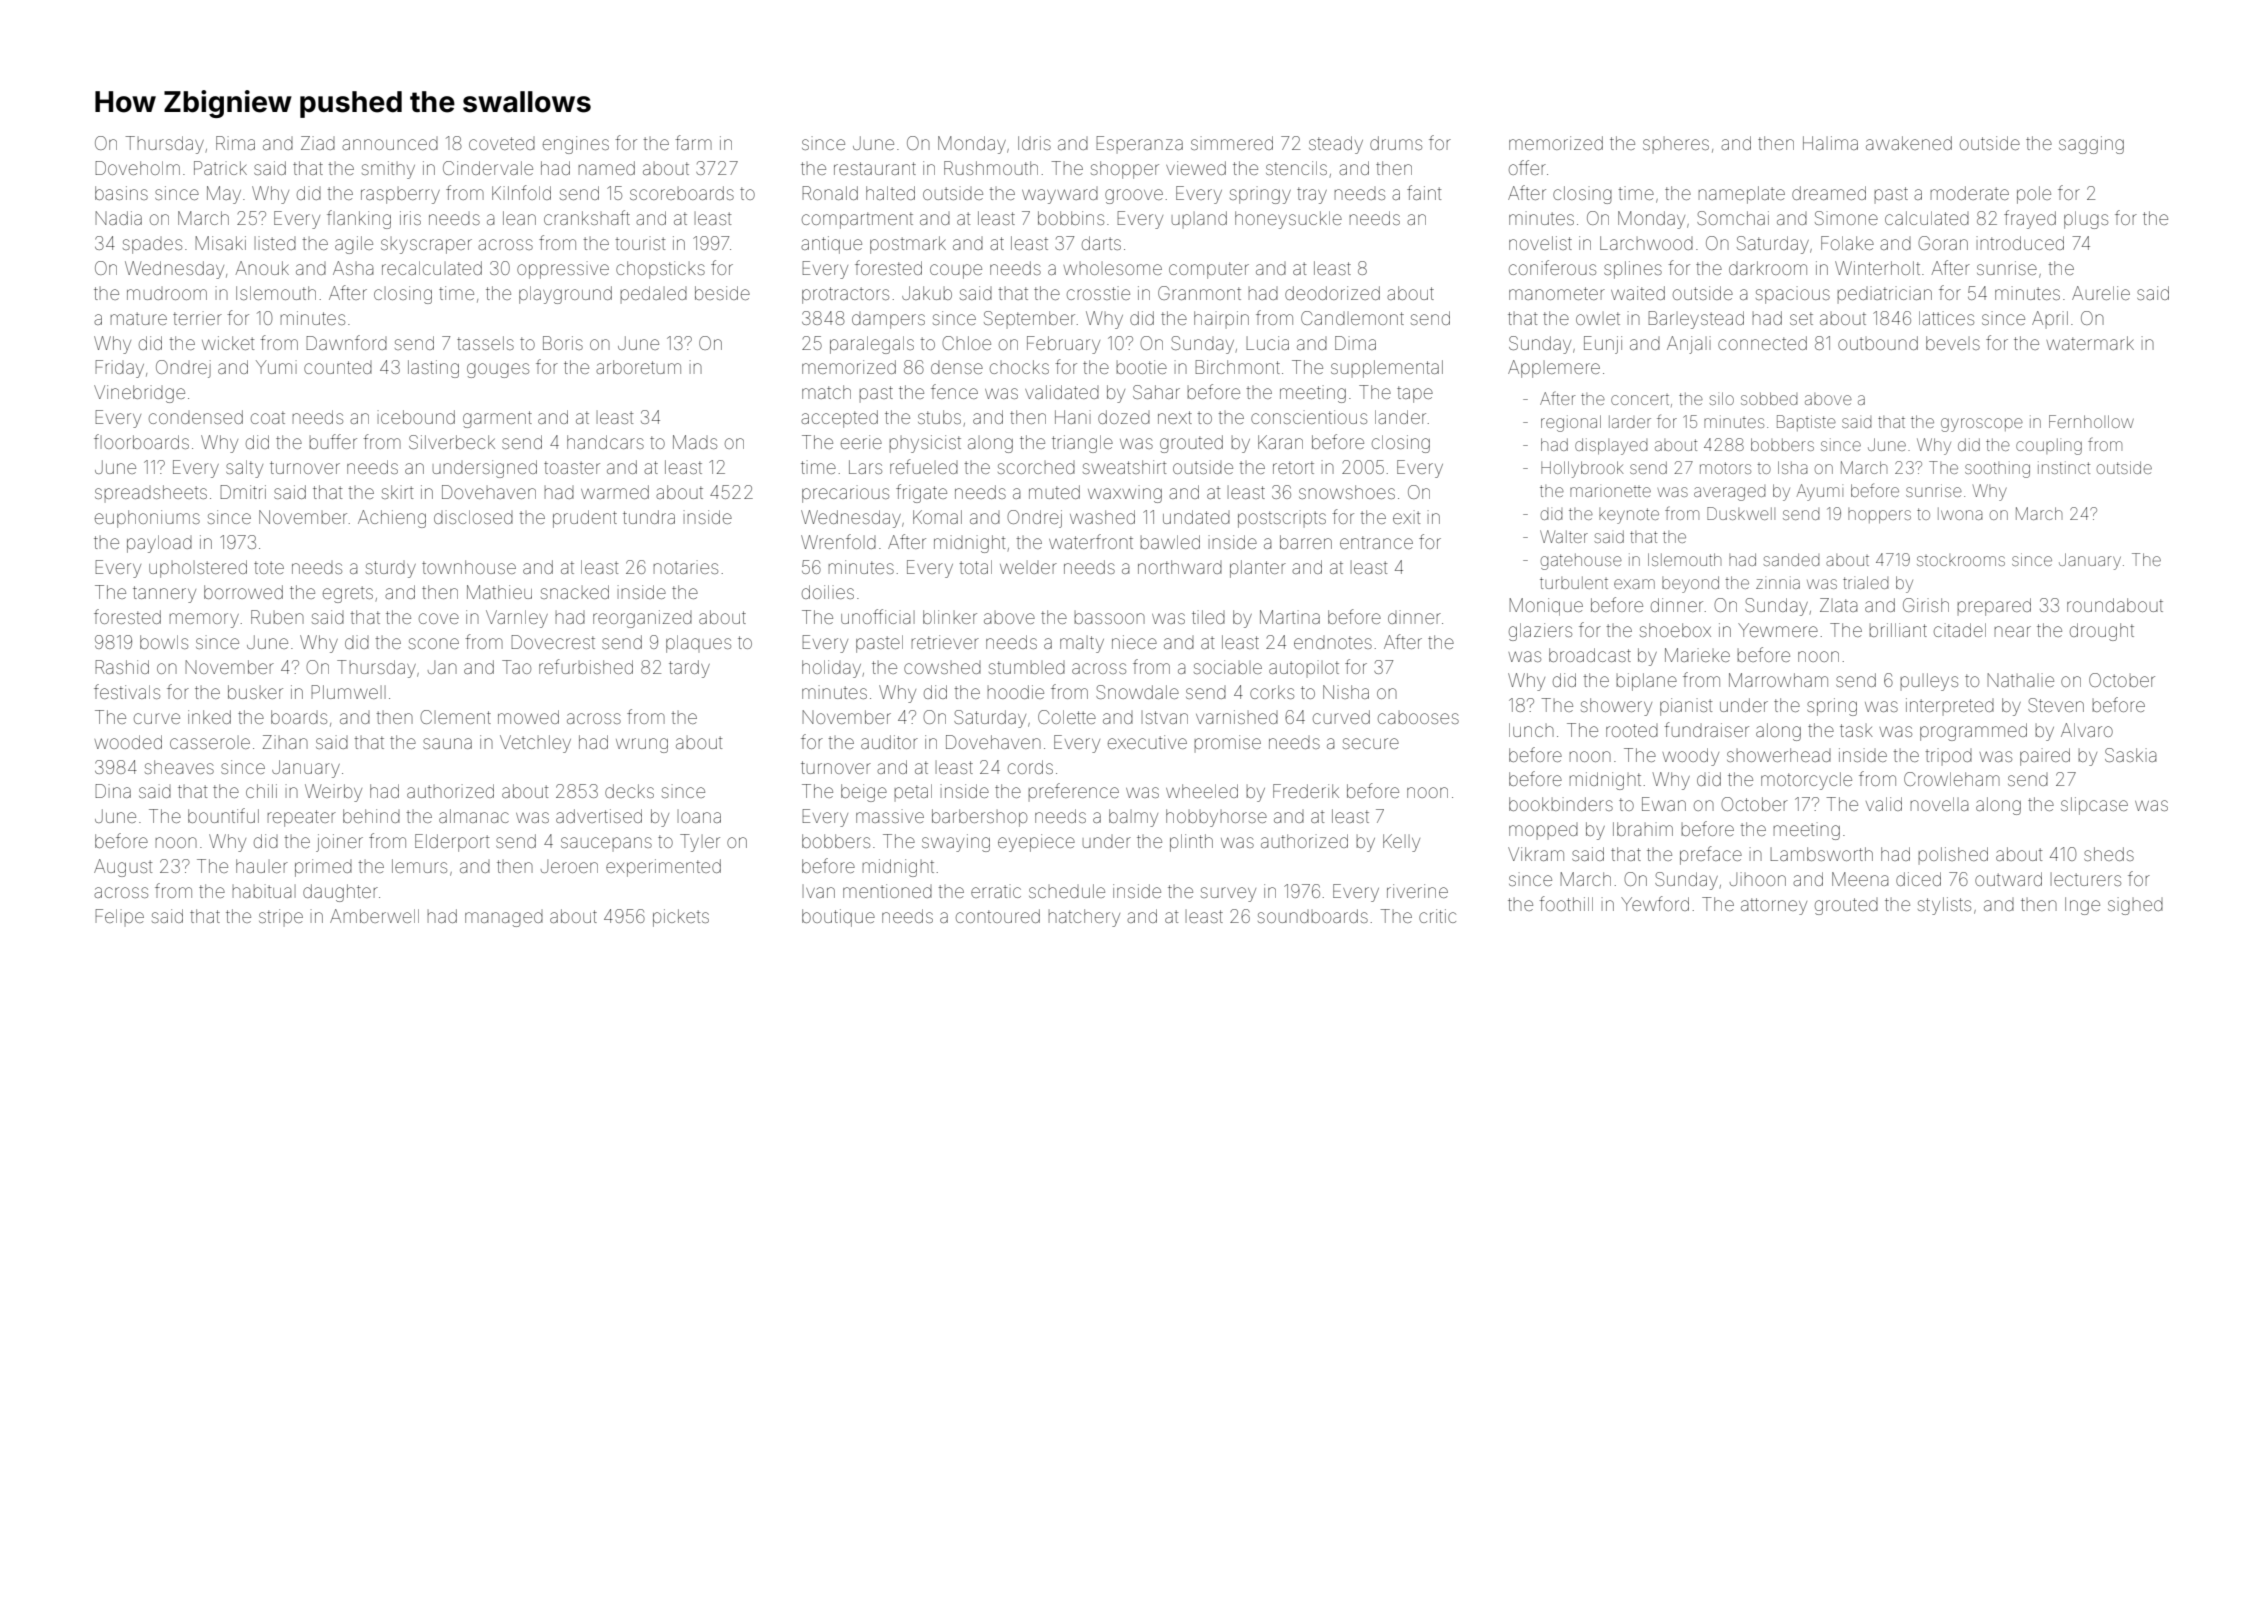  I want to click on bowls, so click(164, 642).
